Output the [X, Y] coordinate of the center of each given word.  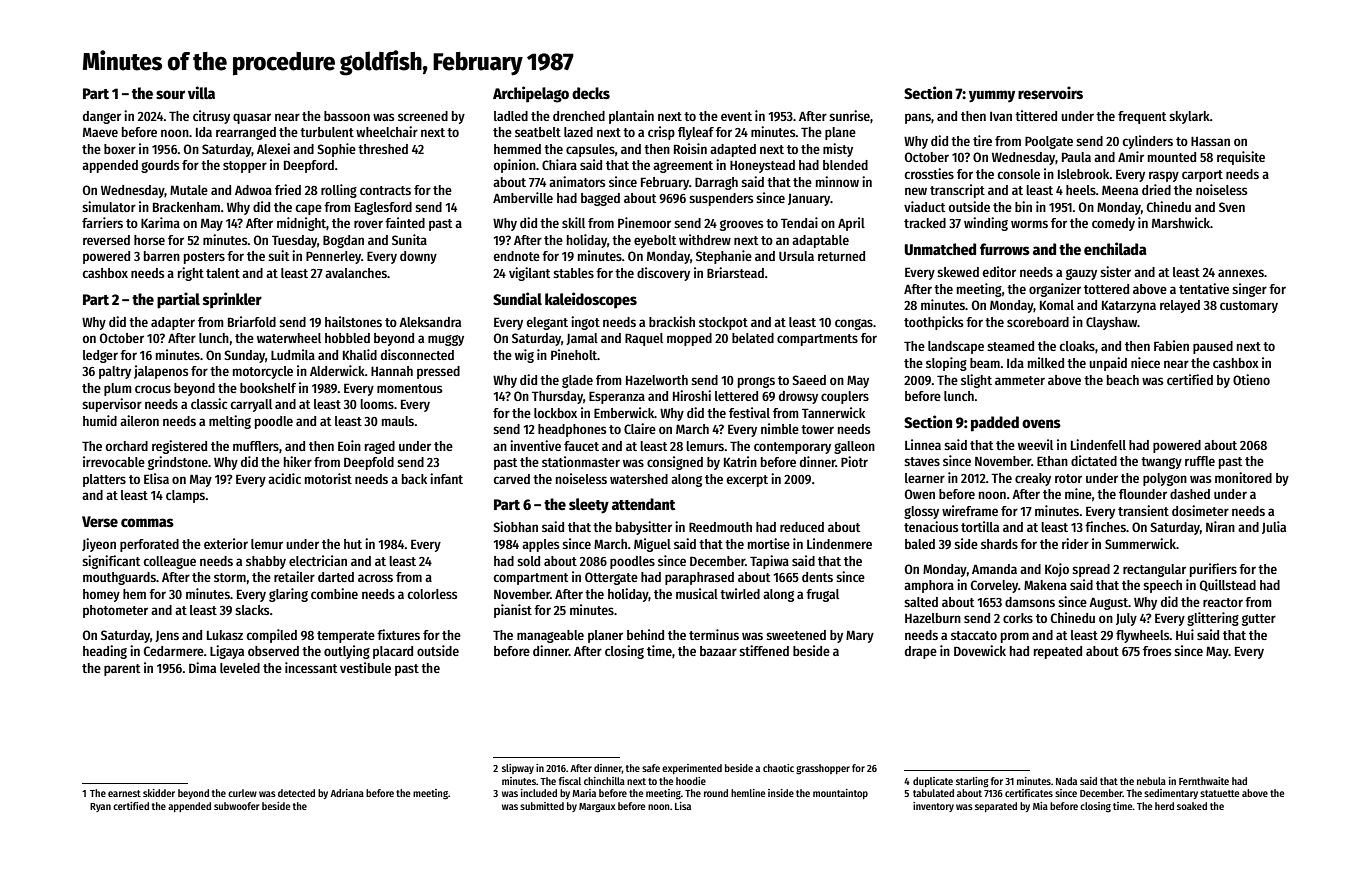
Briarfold [252, 321]
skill [573, 222]
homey [101, 595]
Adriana [347, 793]
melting [230, 422]
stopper [245, 167]
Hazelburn [933, 618]
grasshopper [823, 769]
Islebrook [1084, 174]
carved [512, 479]
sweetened [796, 635]
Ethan [1052, 461]
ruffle [1200, 461]
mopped [689, 339]
